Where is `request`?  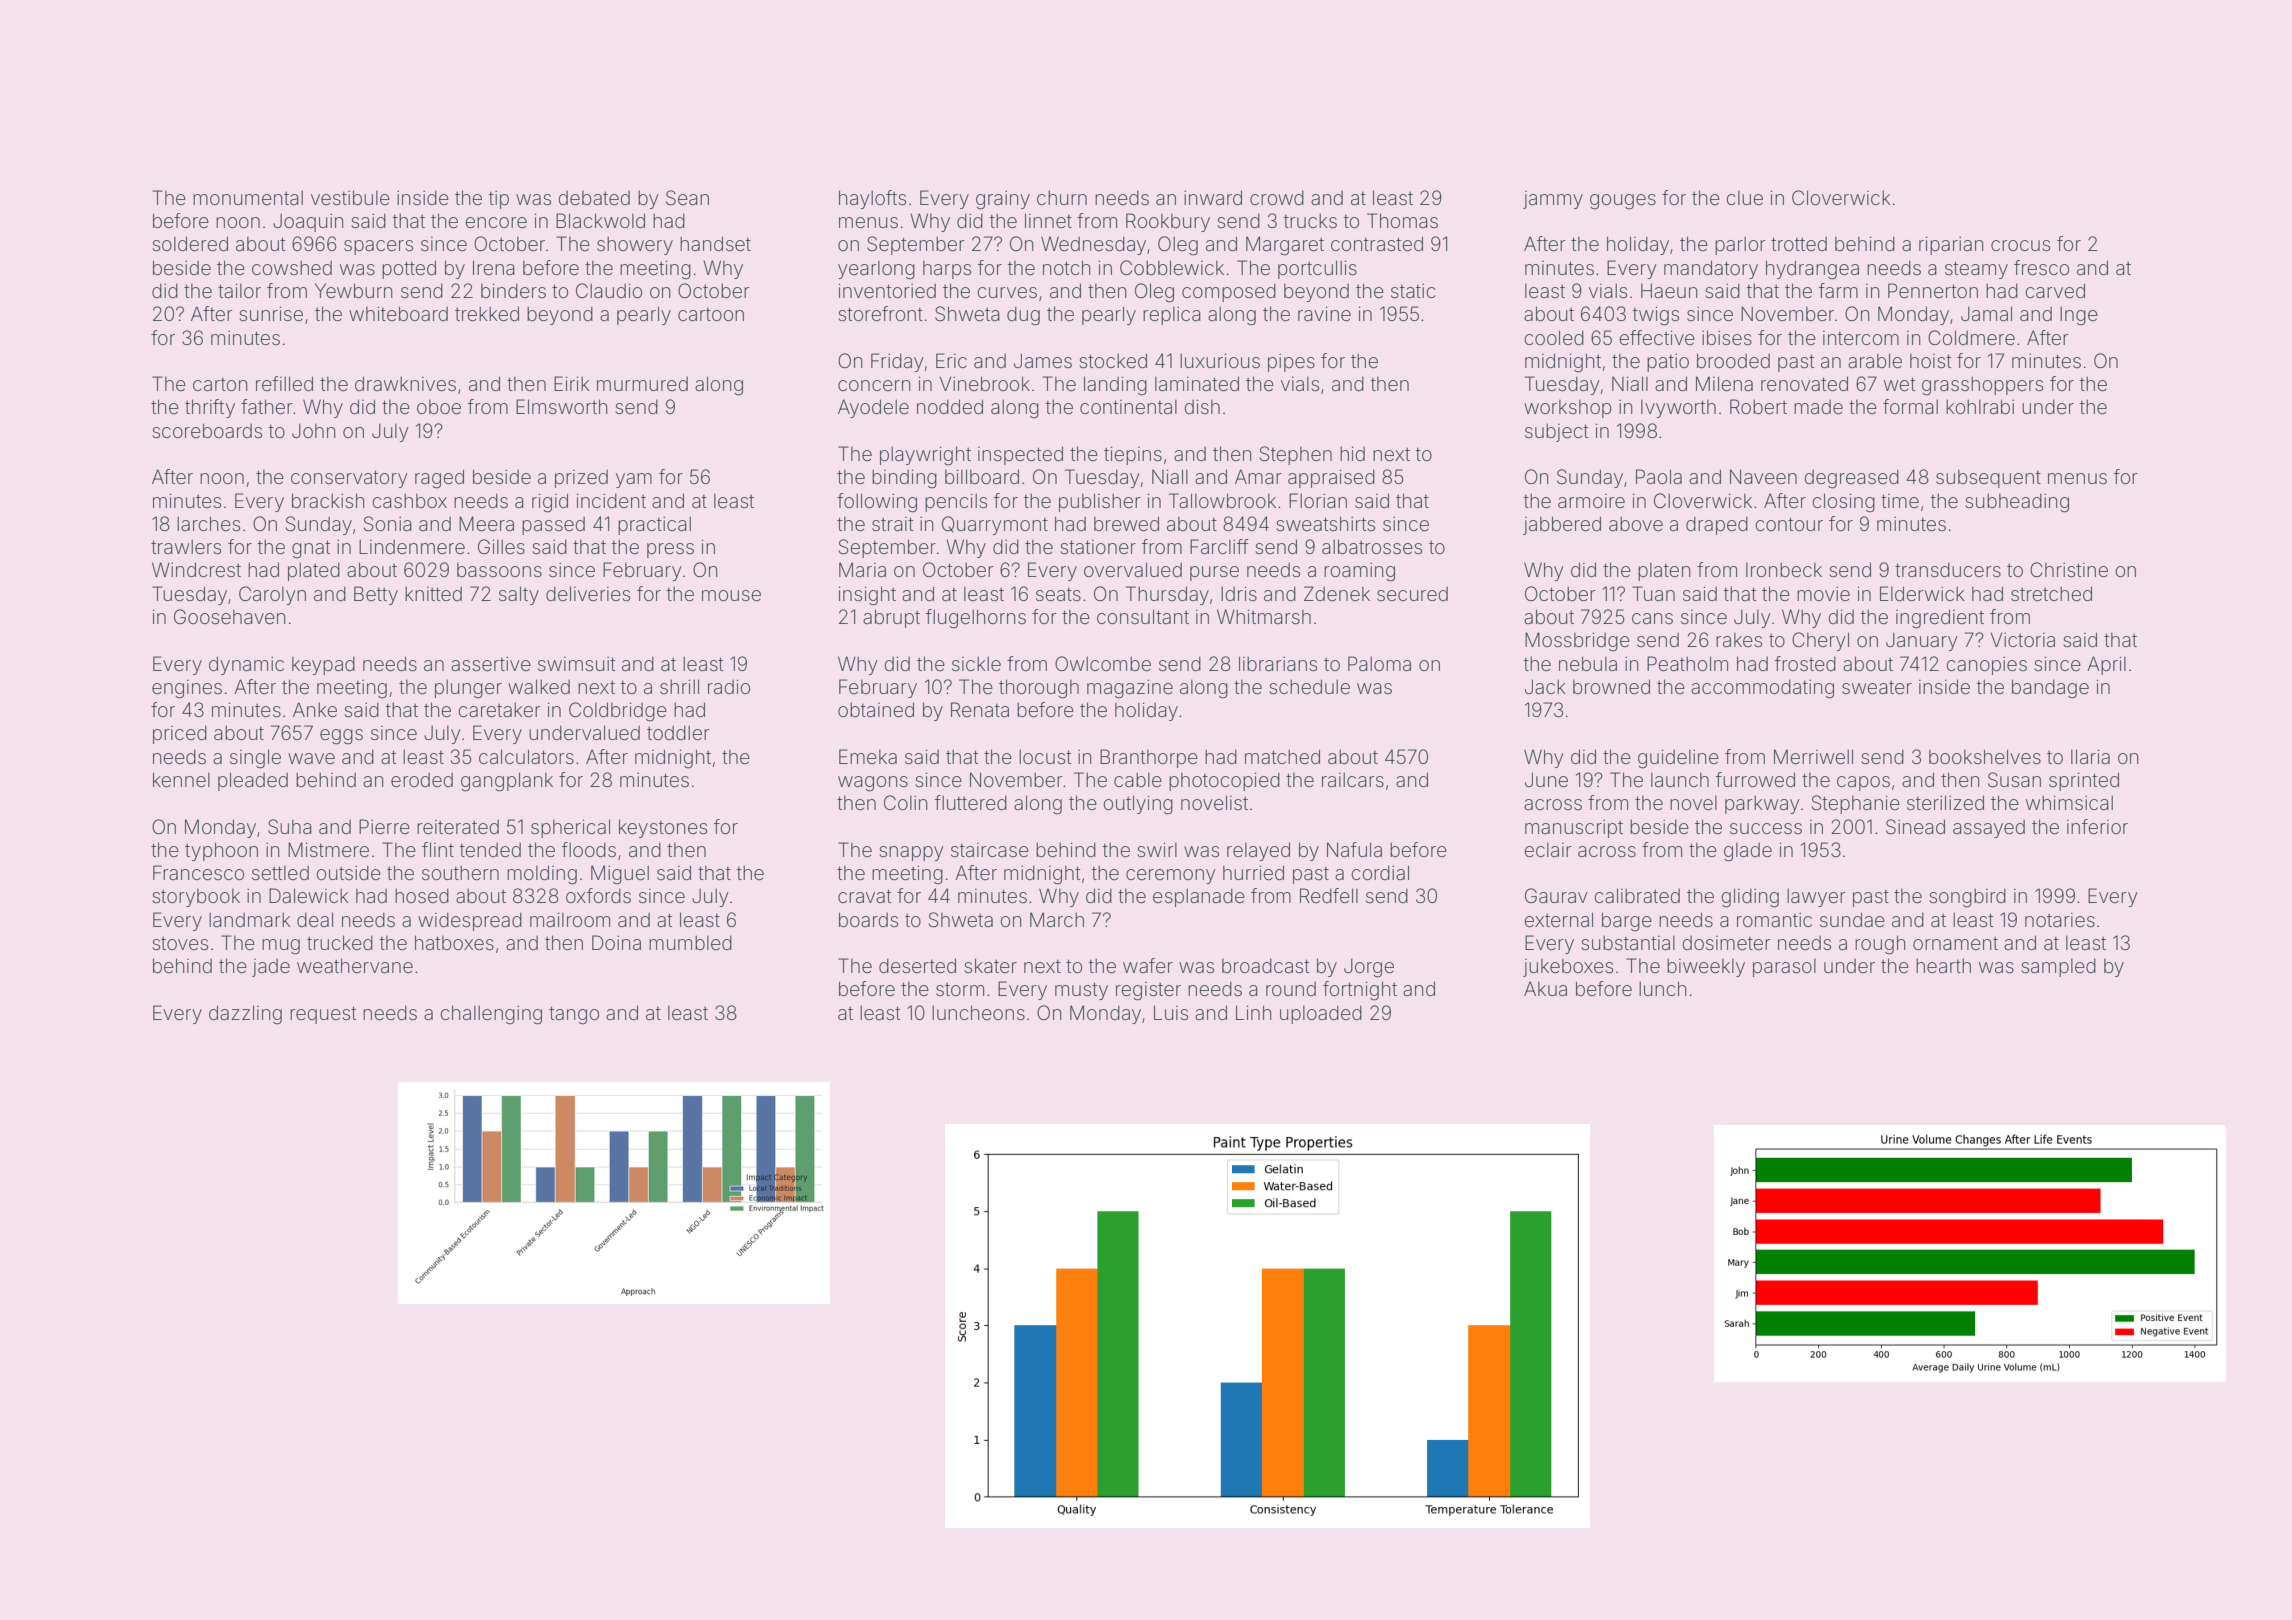 request is located at coordinates (323, 1015).
